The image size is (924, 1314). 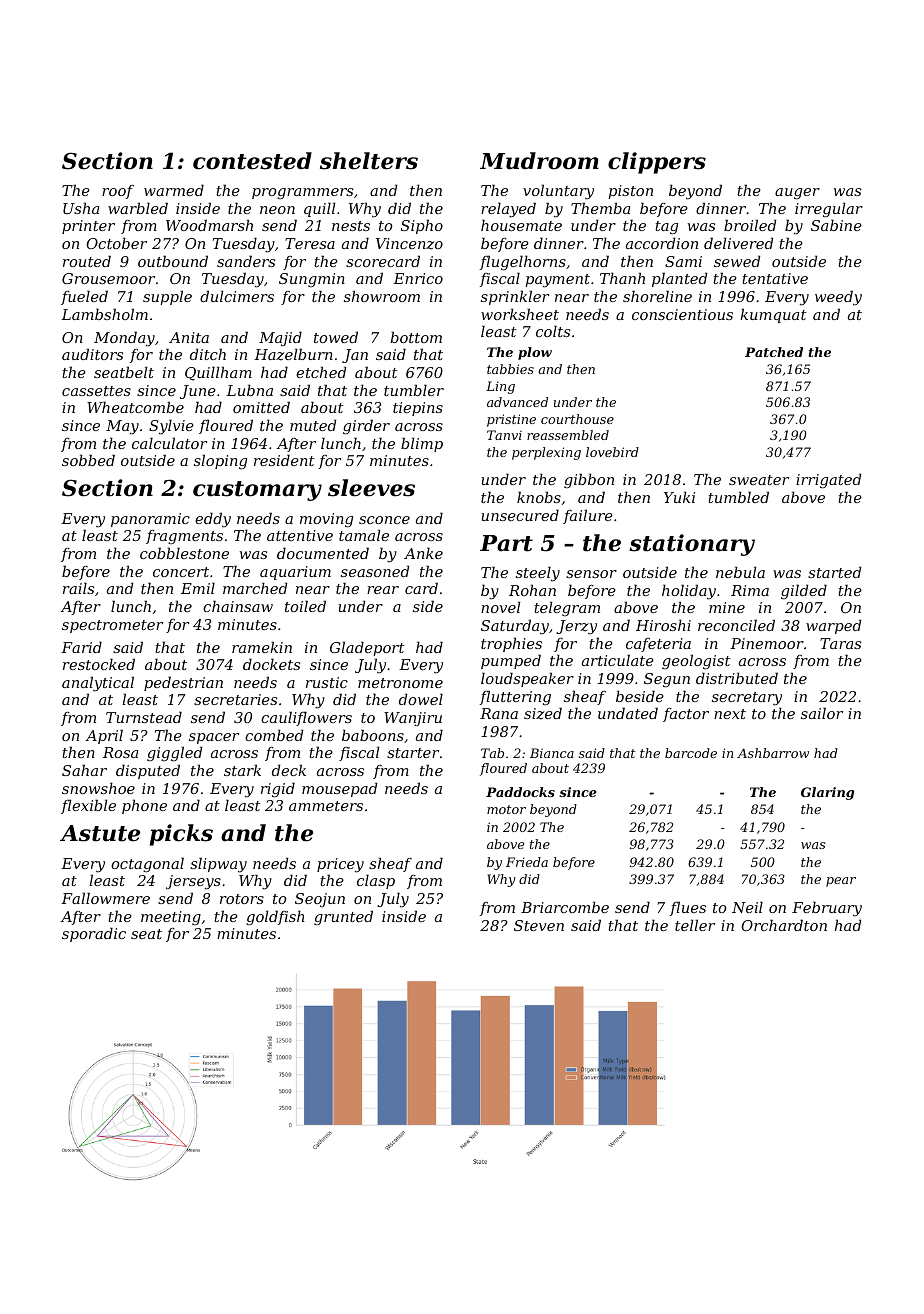 I want to click on Taras, so click(x=840, y=643).
